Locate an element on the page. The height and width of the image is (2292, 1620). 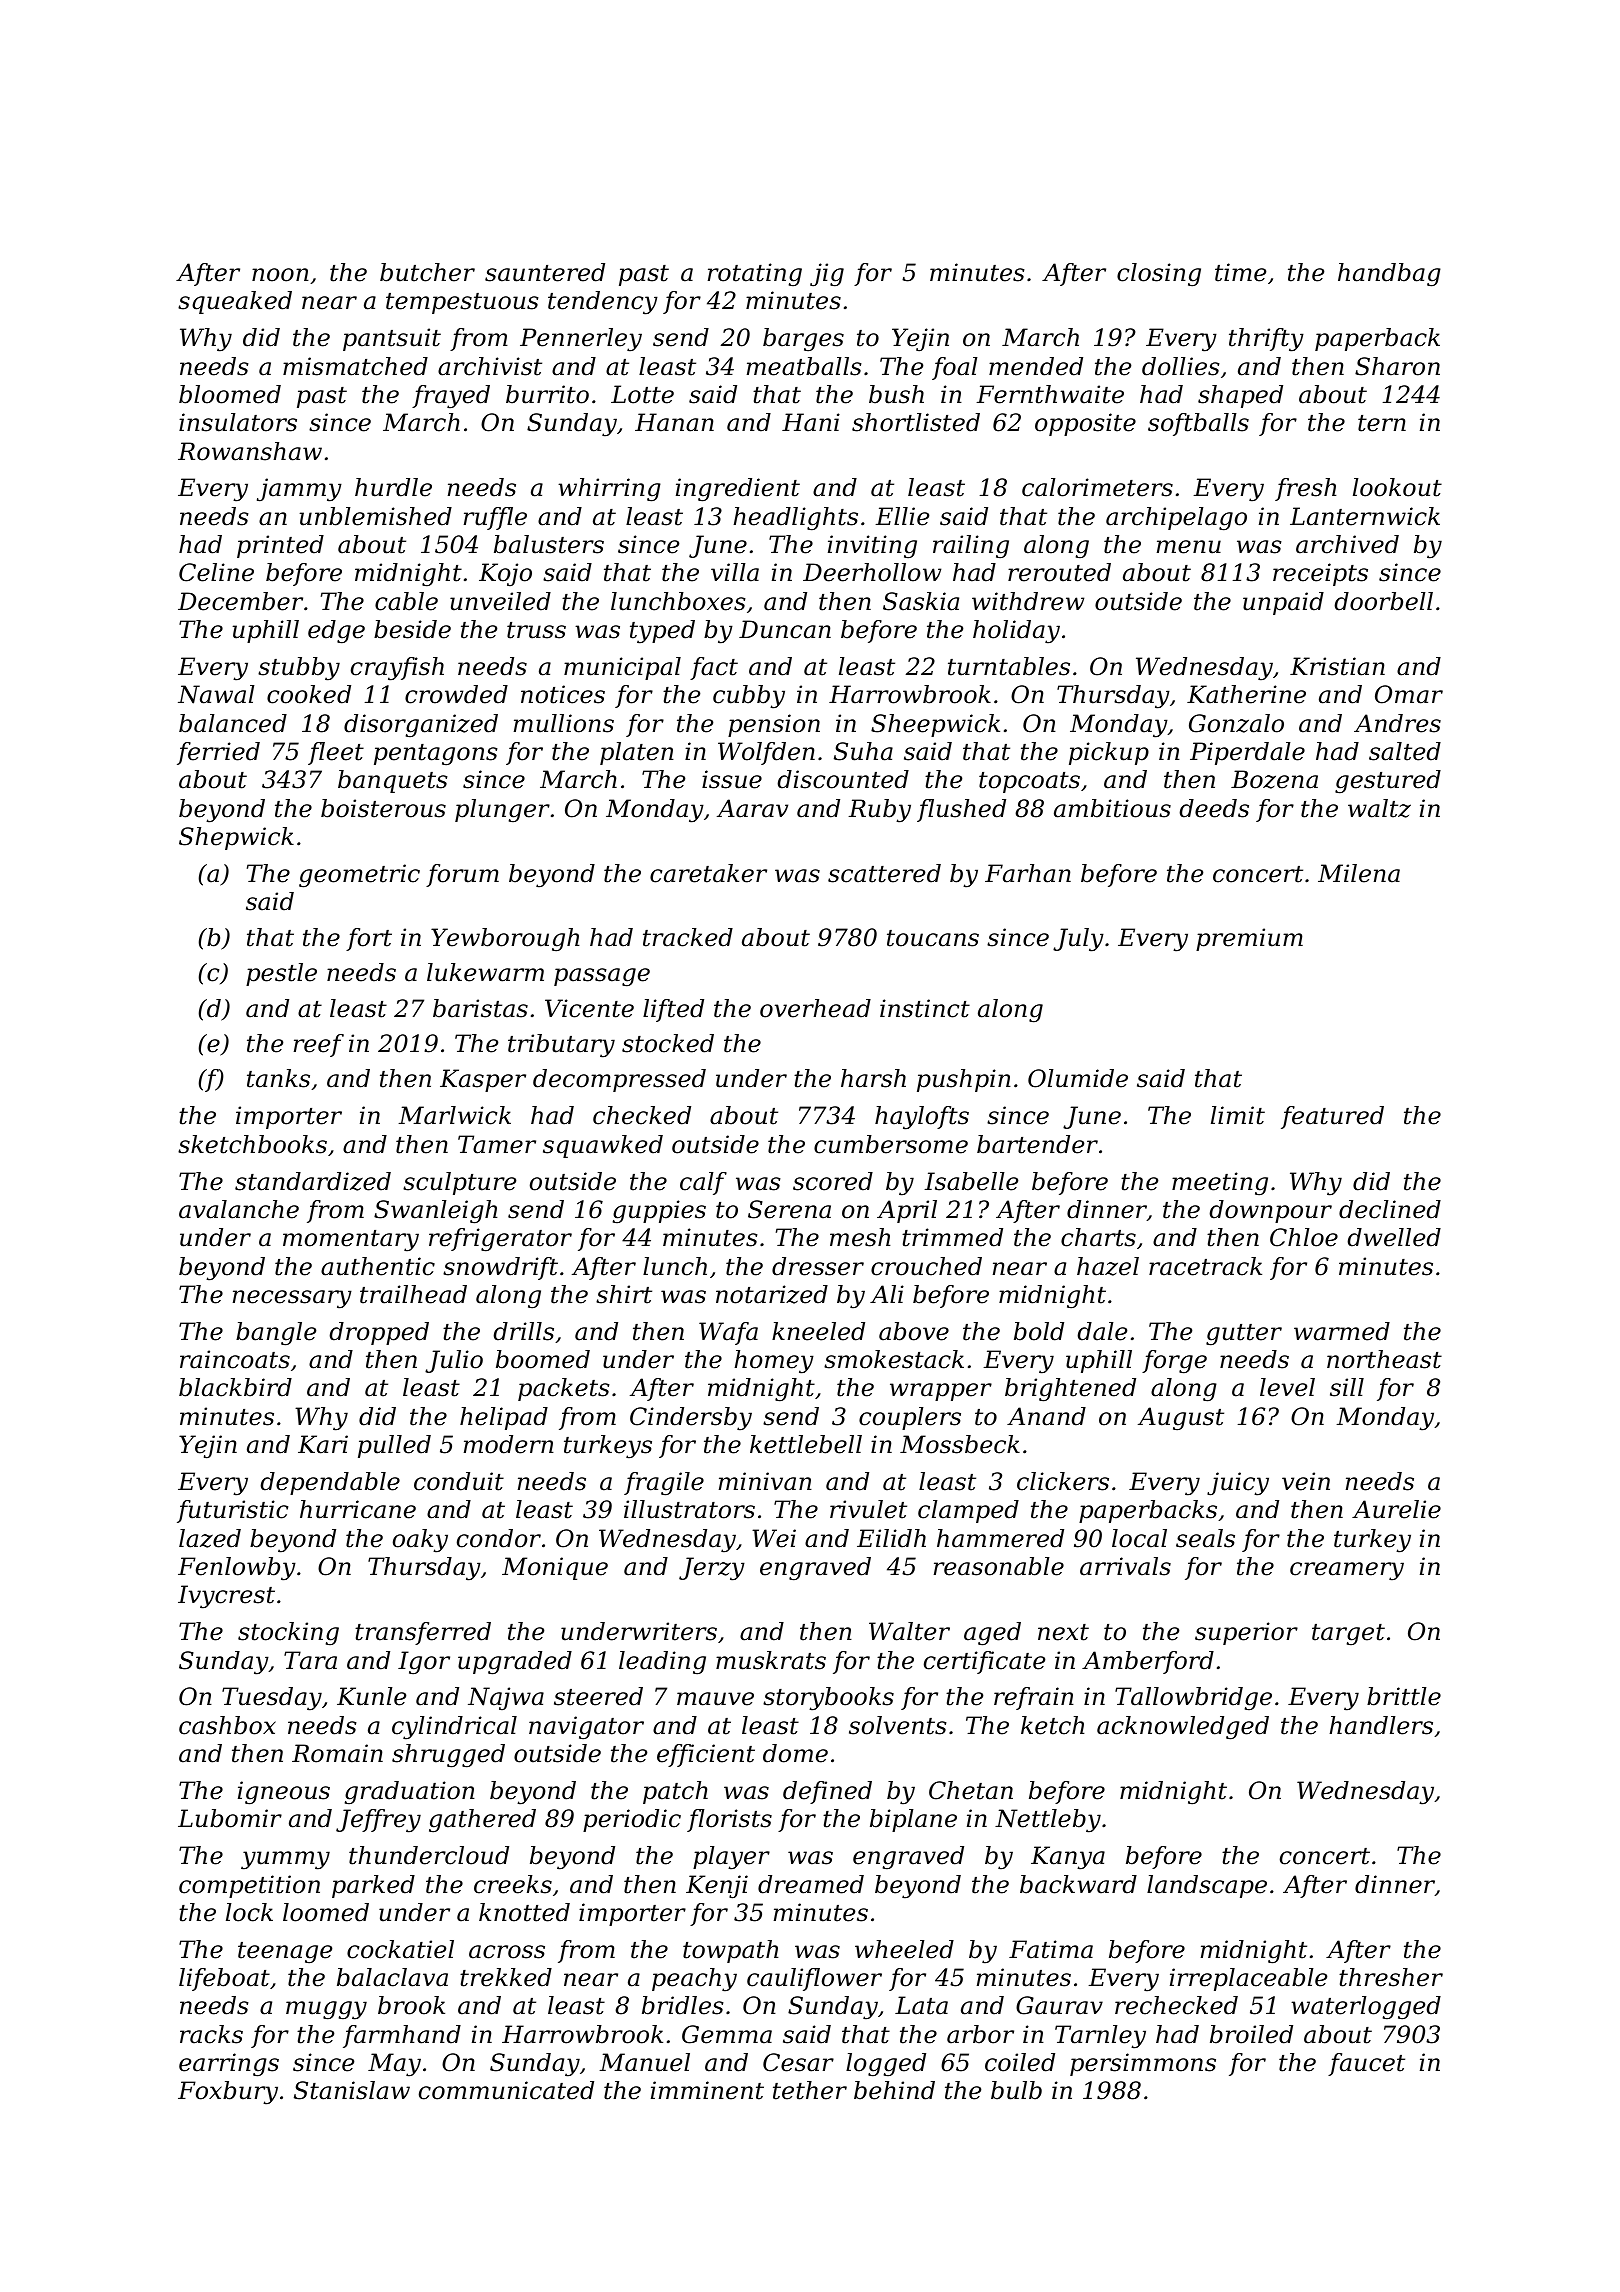
barges is located at coordinates (803, 340).
